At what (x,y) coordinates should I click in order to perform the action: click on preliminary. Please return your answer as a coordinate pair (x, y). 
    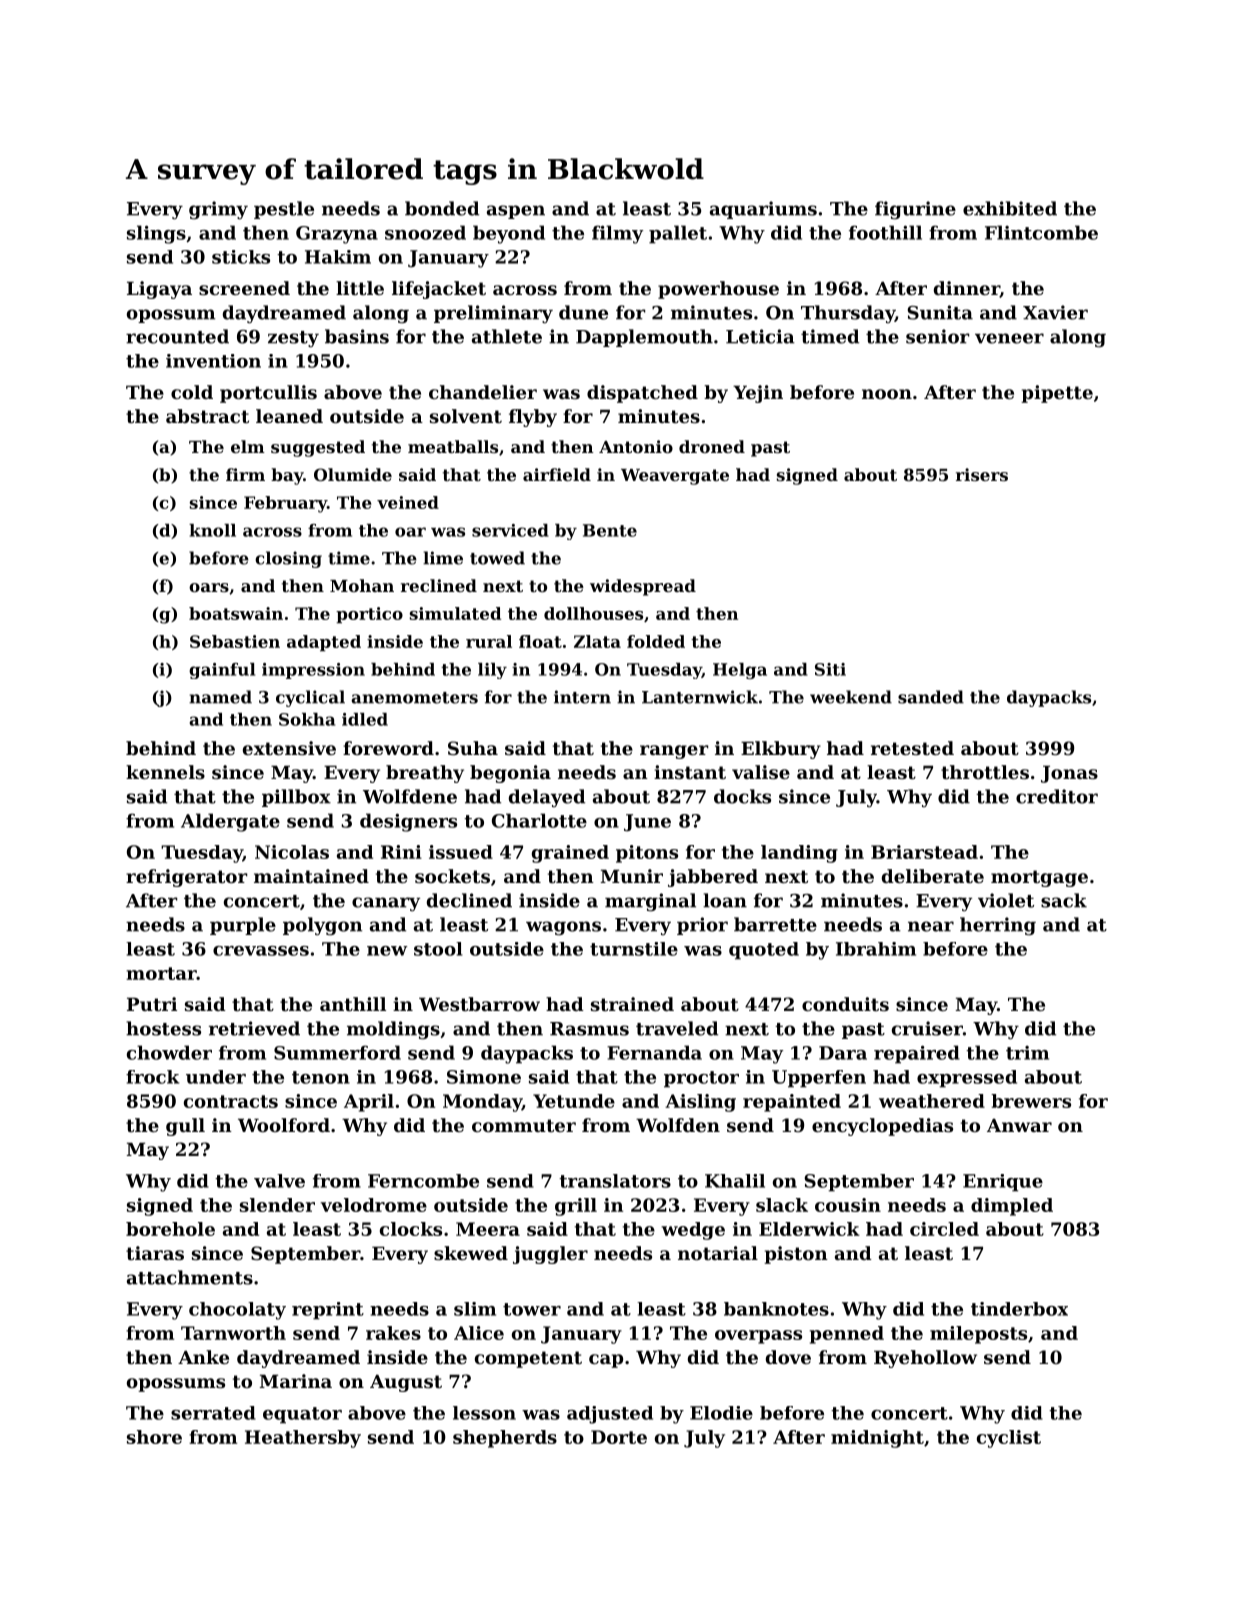
    Looking at the image, I should click on (493, 314).
